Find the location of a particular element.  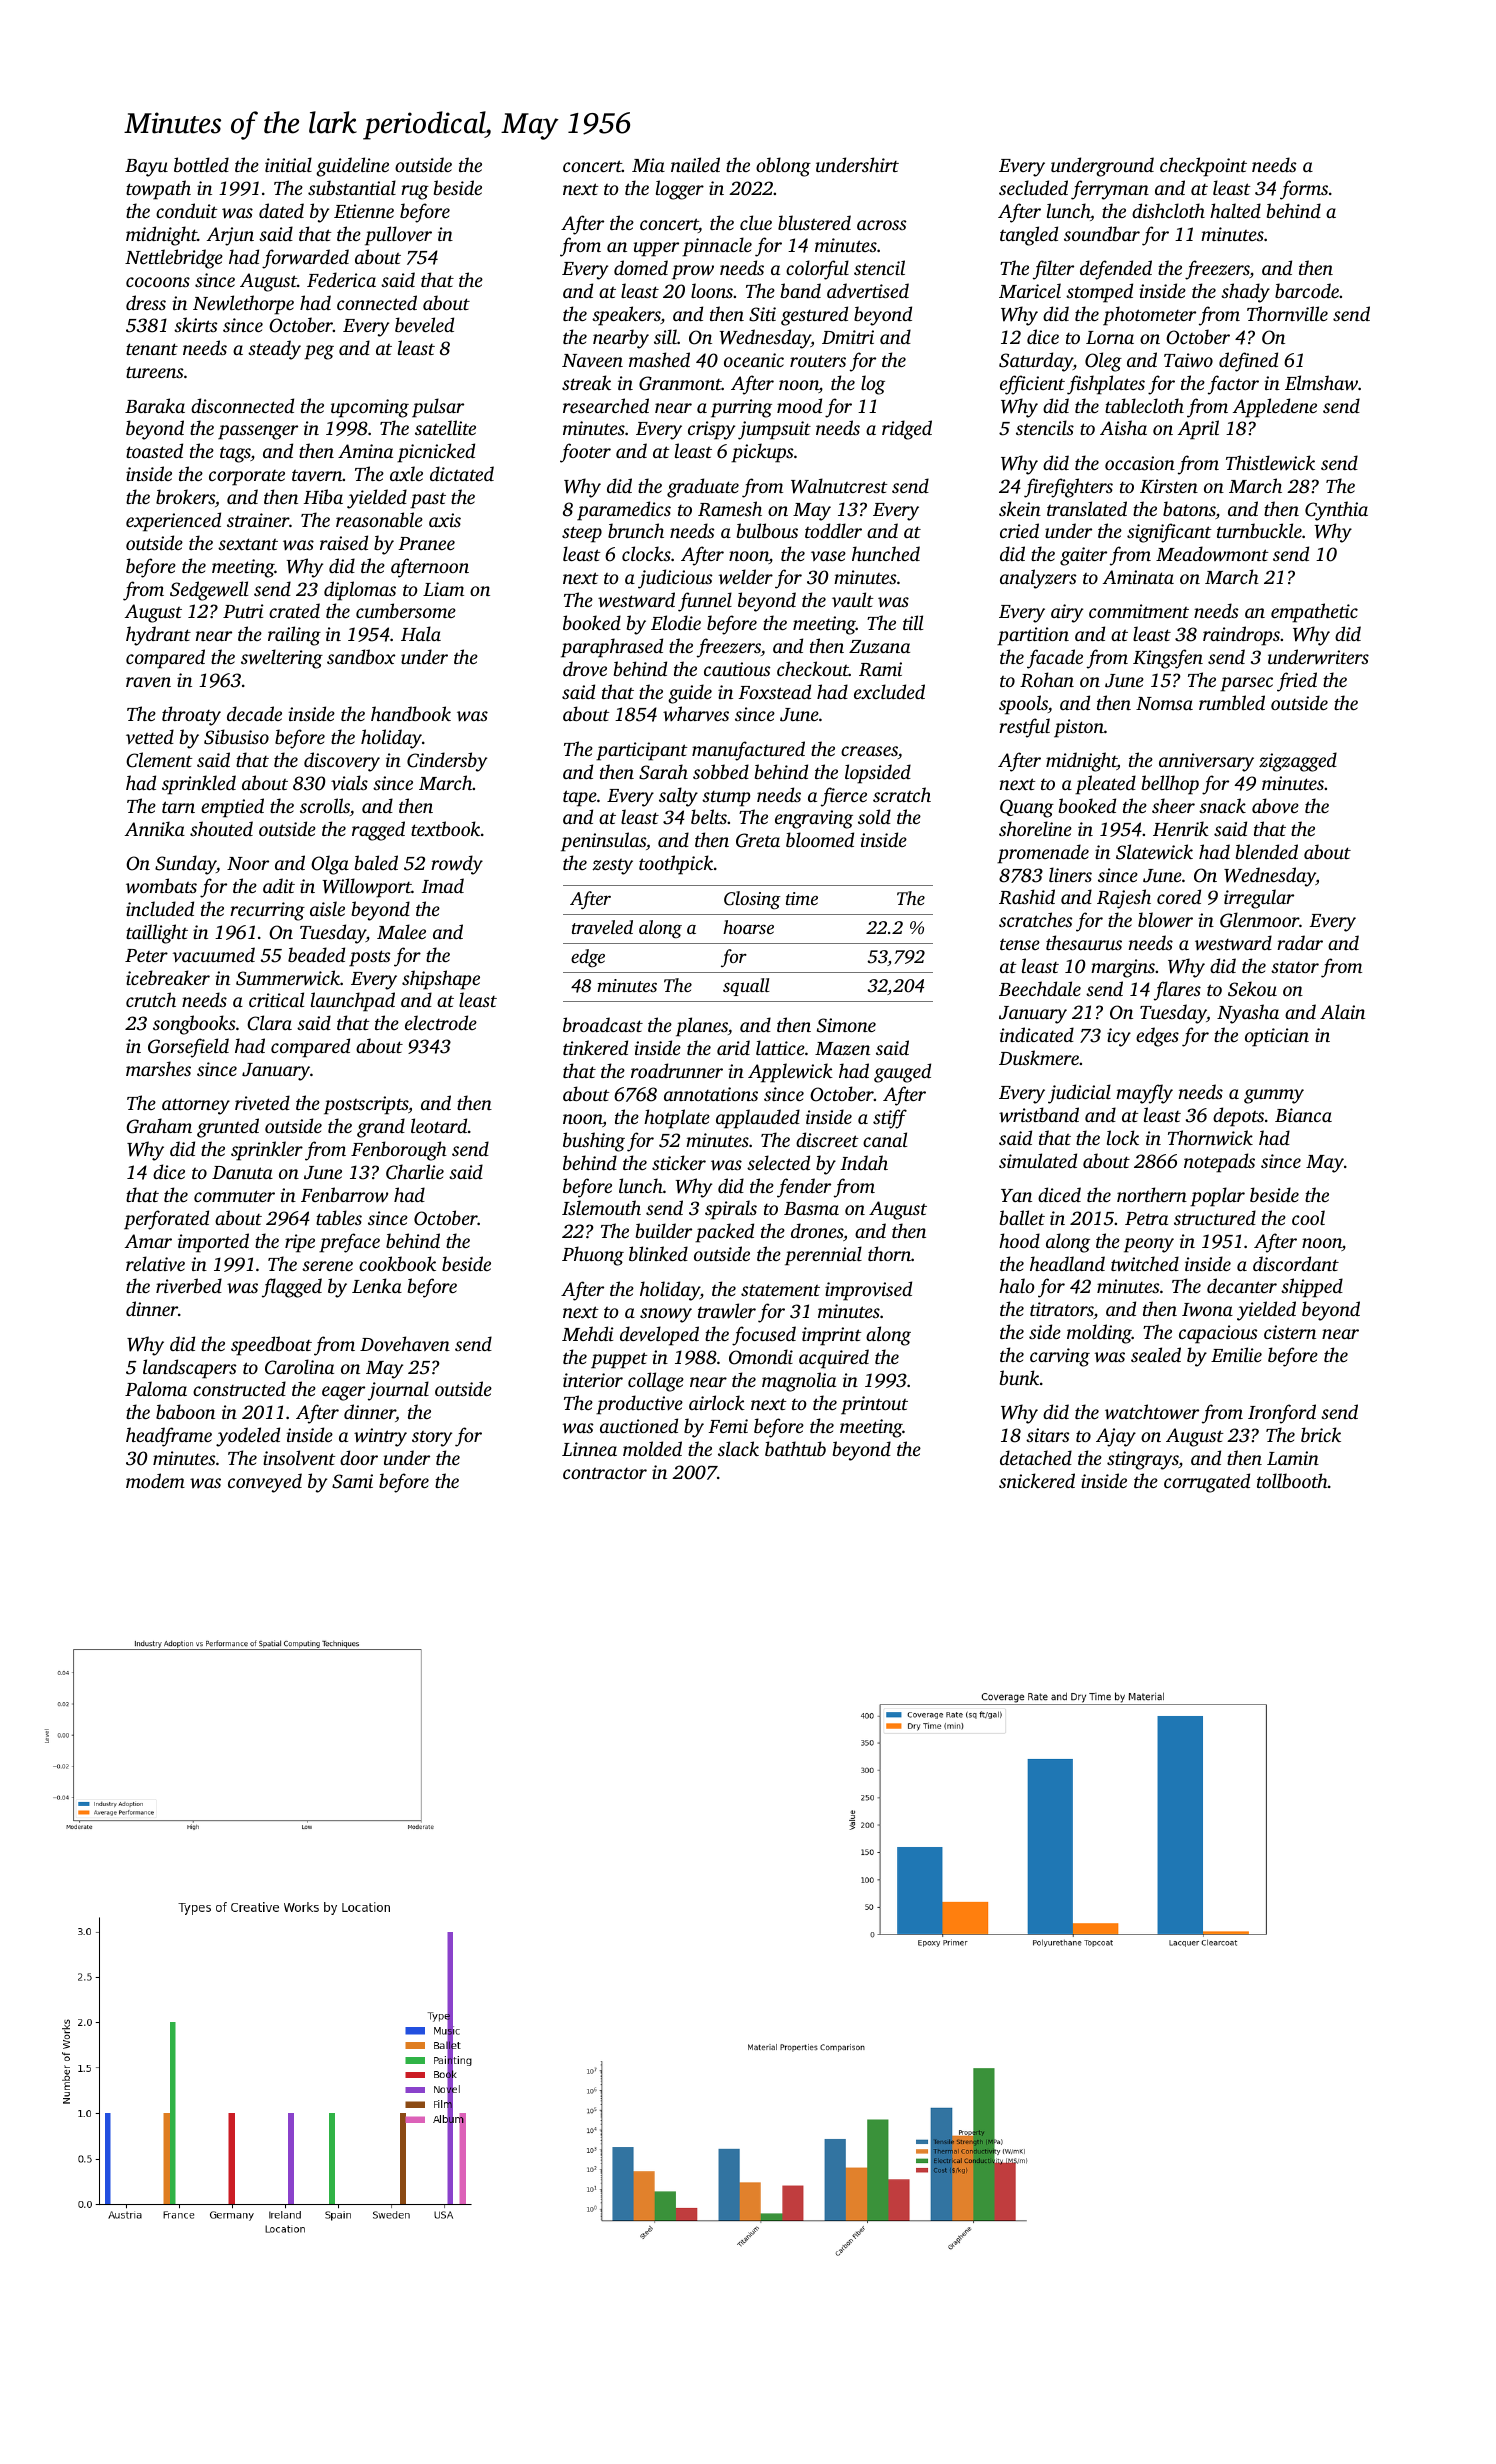

crutch is located at coordinates (151, 999).
